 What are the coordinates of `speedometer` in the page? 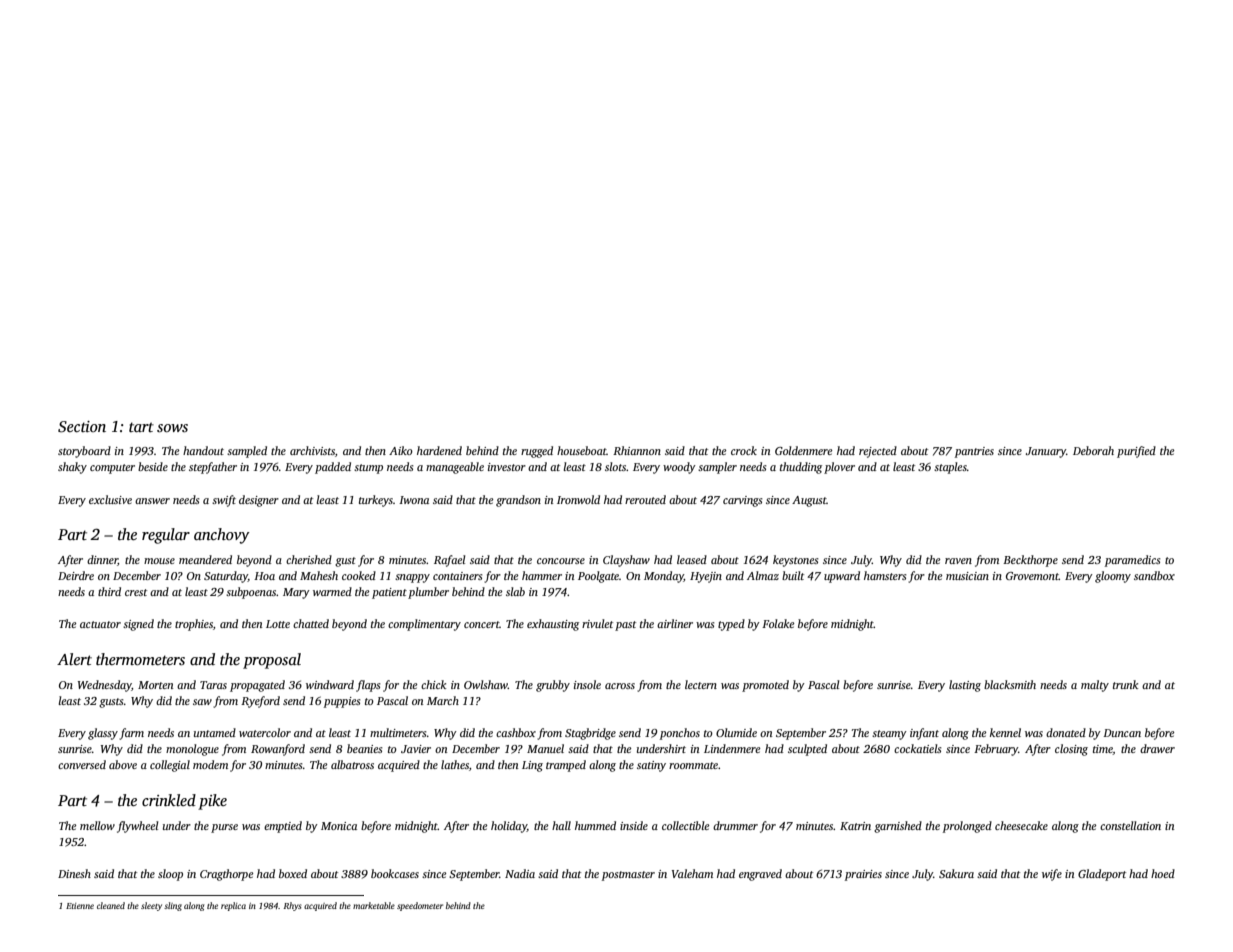 It's located at (420, 906).
